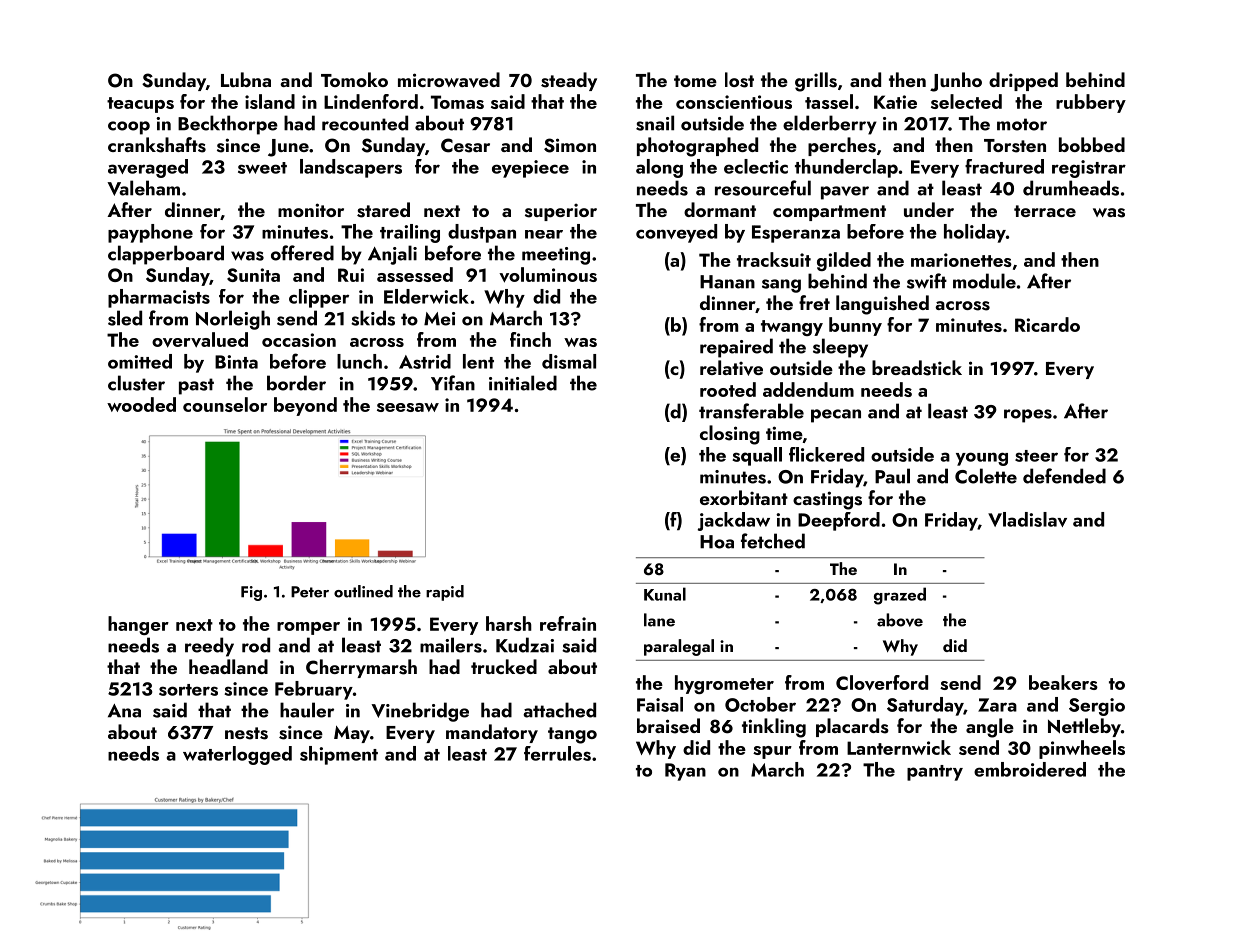 This page has height=952, width=1233. Describe the element at coordinates (420, 712) in the page. I see `Vinebridge` at that location.
